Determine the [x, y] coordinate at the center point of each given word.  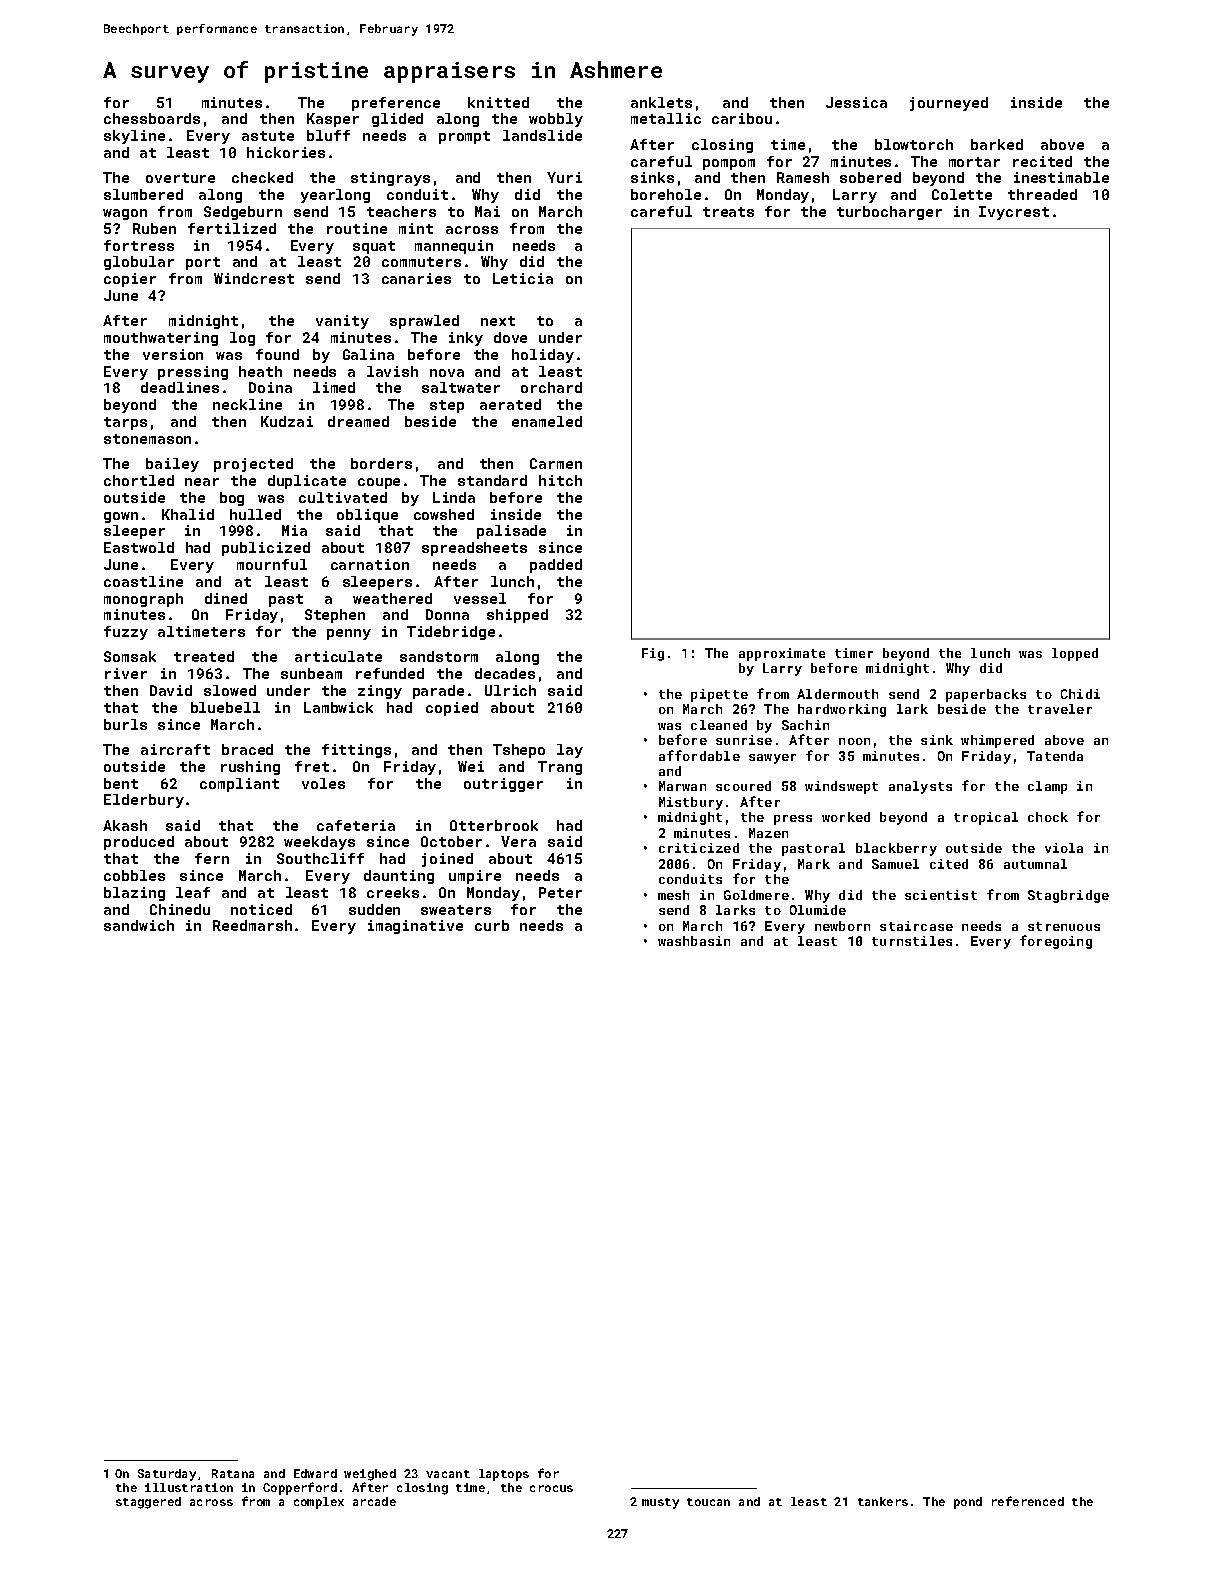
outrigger [503, 785]
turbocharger [889, 213]
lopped [1075, 654]
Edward [315, 1473]
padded [556, 566]
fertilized [232, 228]
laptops [504, 1475]
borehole [666, 194]
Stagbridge [1068, 896]
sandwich [139, 925]
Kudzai [287, 421]
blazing [134, 894]
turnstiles [912, 941]
